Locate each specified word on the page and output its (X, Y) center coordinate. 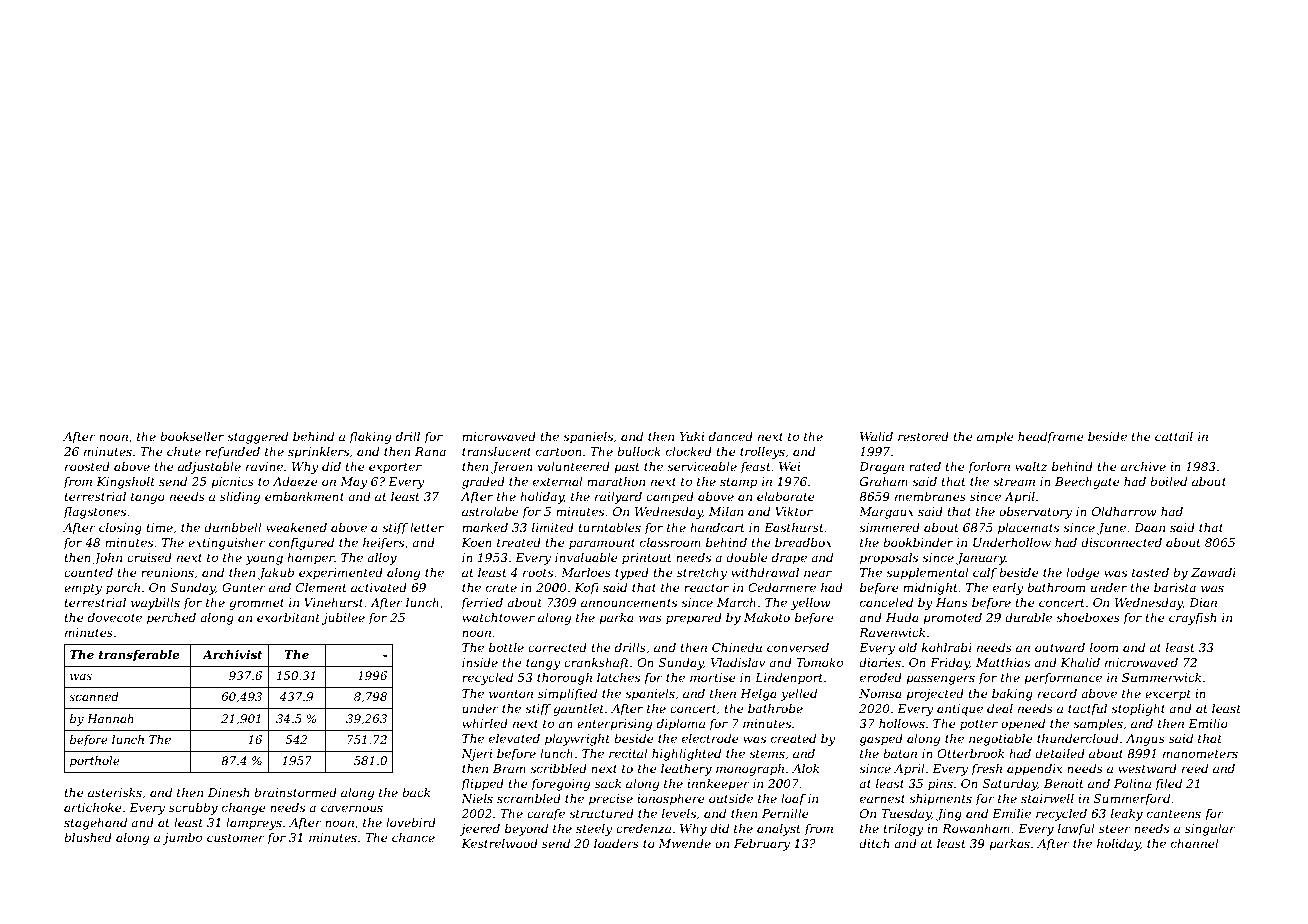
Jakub (276, 574)
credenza (643, 828)
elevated (514, 738)
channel (1195, 843)
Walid (876, 436)
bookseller (192, 436)
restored (923, 436)
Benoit (1064, 783)
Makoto (767, 617)
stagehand (95, 824)
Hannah (110, 718)
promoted (952, 619)
